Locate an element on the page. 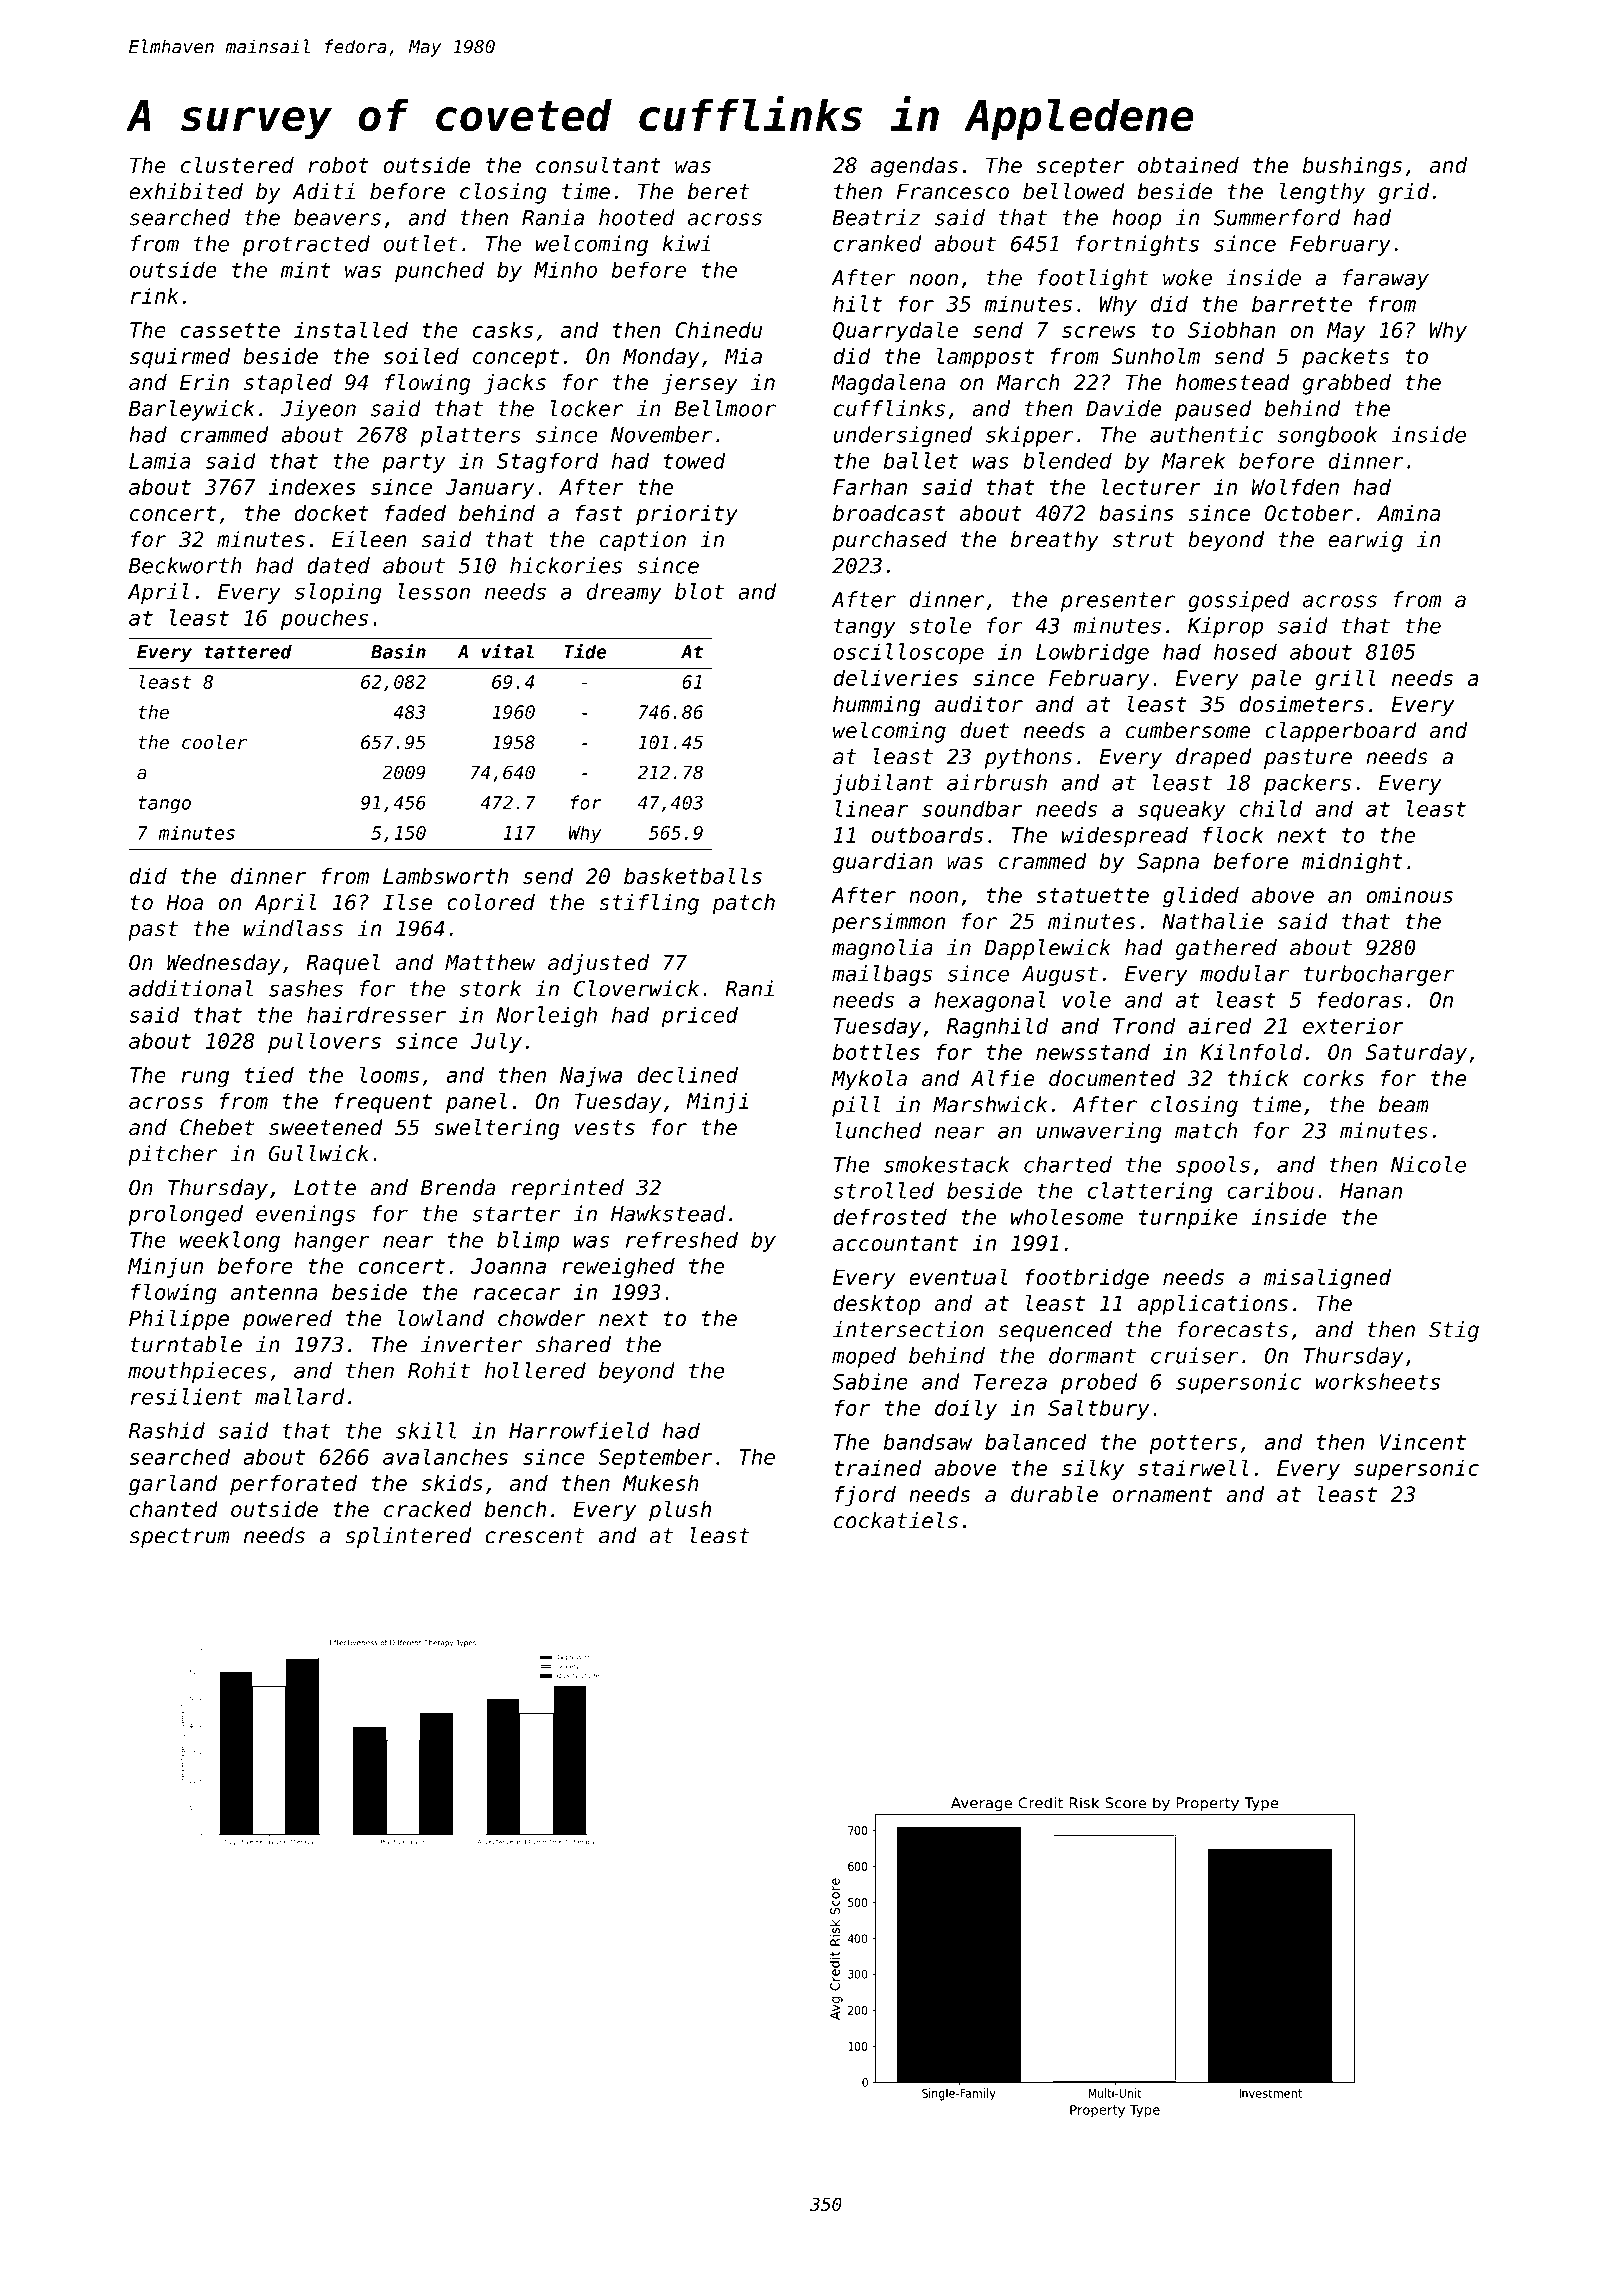 Image resolution: width=1620 pixels, height=2292 pixels. soundbar is located at coordinates (972, 808).
